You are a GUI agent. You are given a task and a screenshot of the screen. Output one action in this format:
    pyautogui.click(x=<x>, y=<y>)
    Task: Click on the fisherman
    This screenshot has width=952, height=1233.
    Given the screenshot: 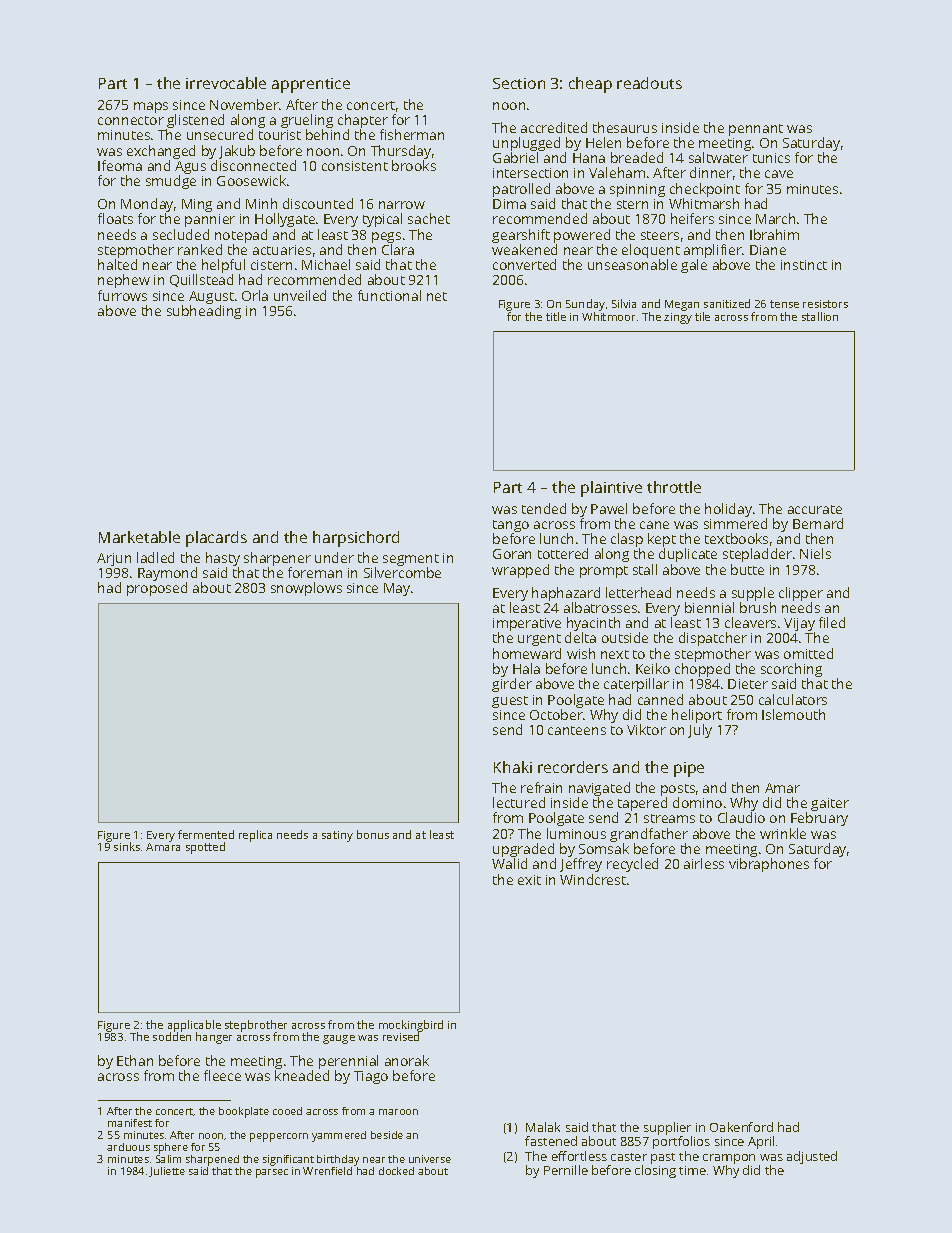 What is the action you would take?
    pyautogui.click(x=412, y=134)
